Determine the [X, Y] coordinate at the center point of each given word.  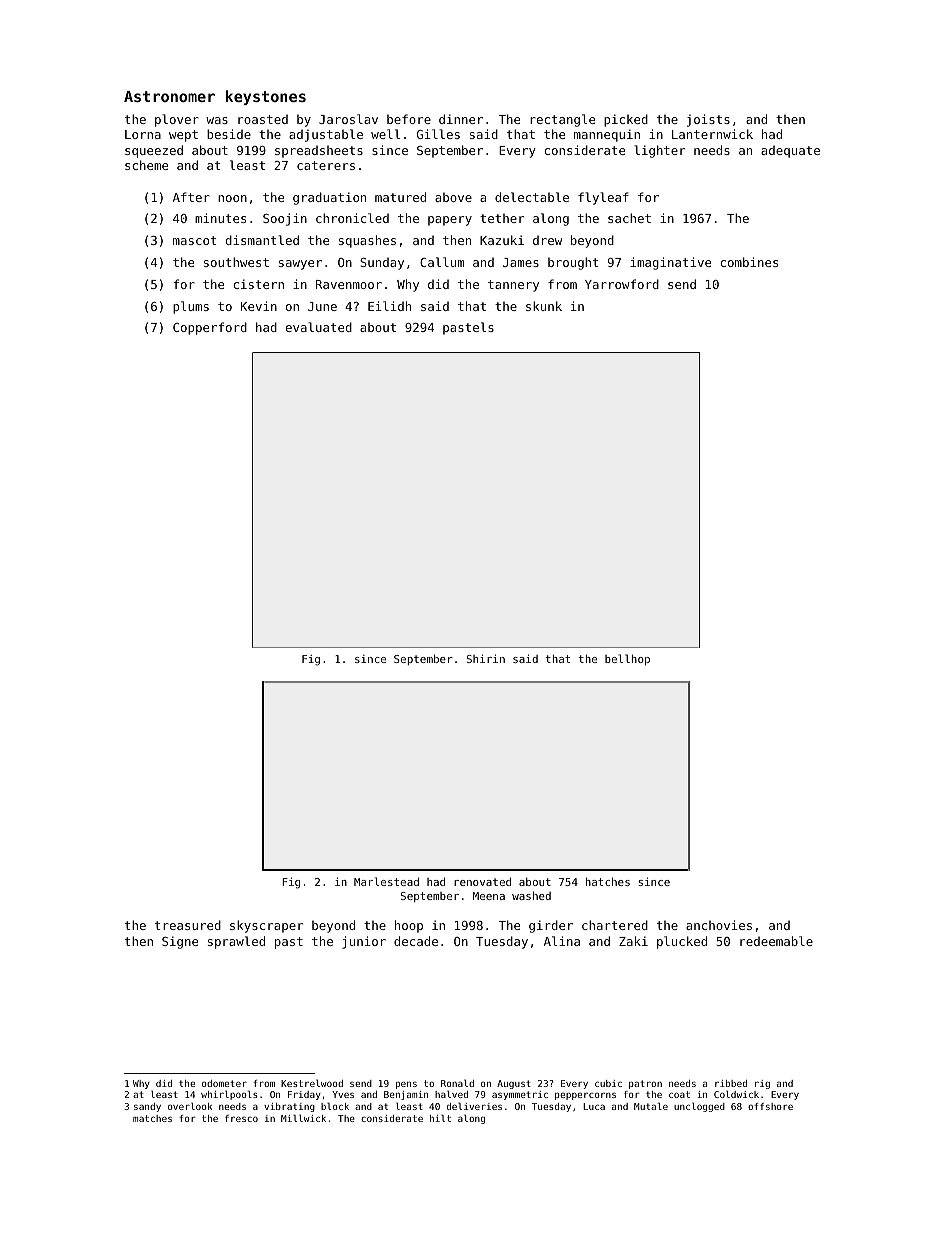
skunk [544, 306]
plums [191, 307]
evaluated [319, 327]
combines [749, 262]
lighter [659, 151]
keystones [266, 97]
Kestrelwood [312, 1083]
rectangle [562, 120]
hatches [608, 881]
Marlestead [386, 881]
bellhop [627, 660]
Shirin [486, 658]
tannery [513, 286]
